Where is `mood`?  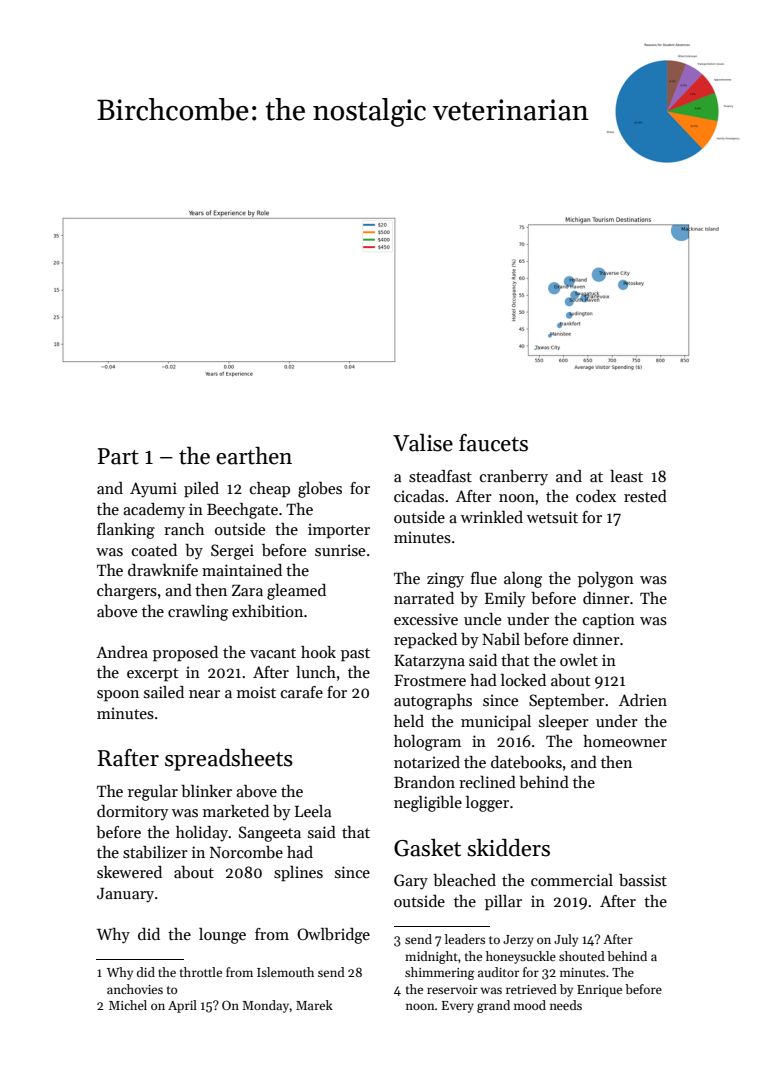
mood is located at coordinates (530, 1005).
